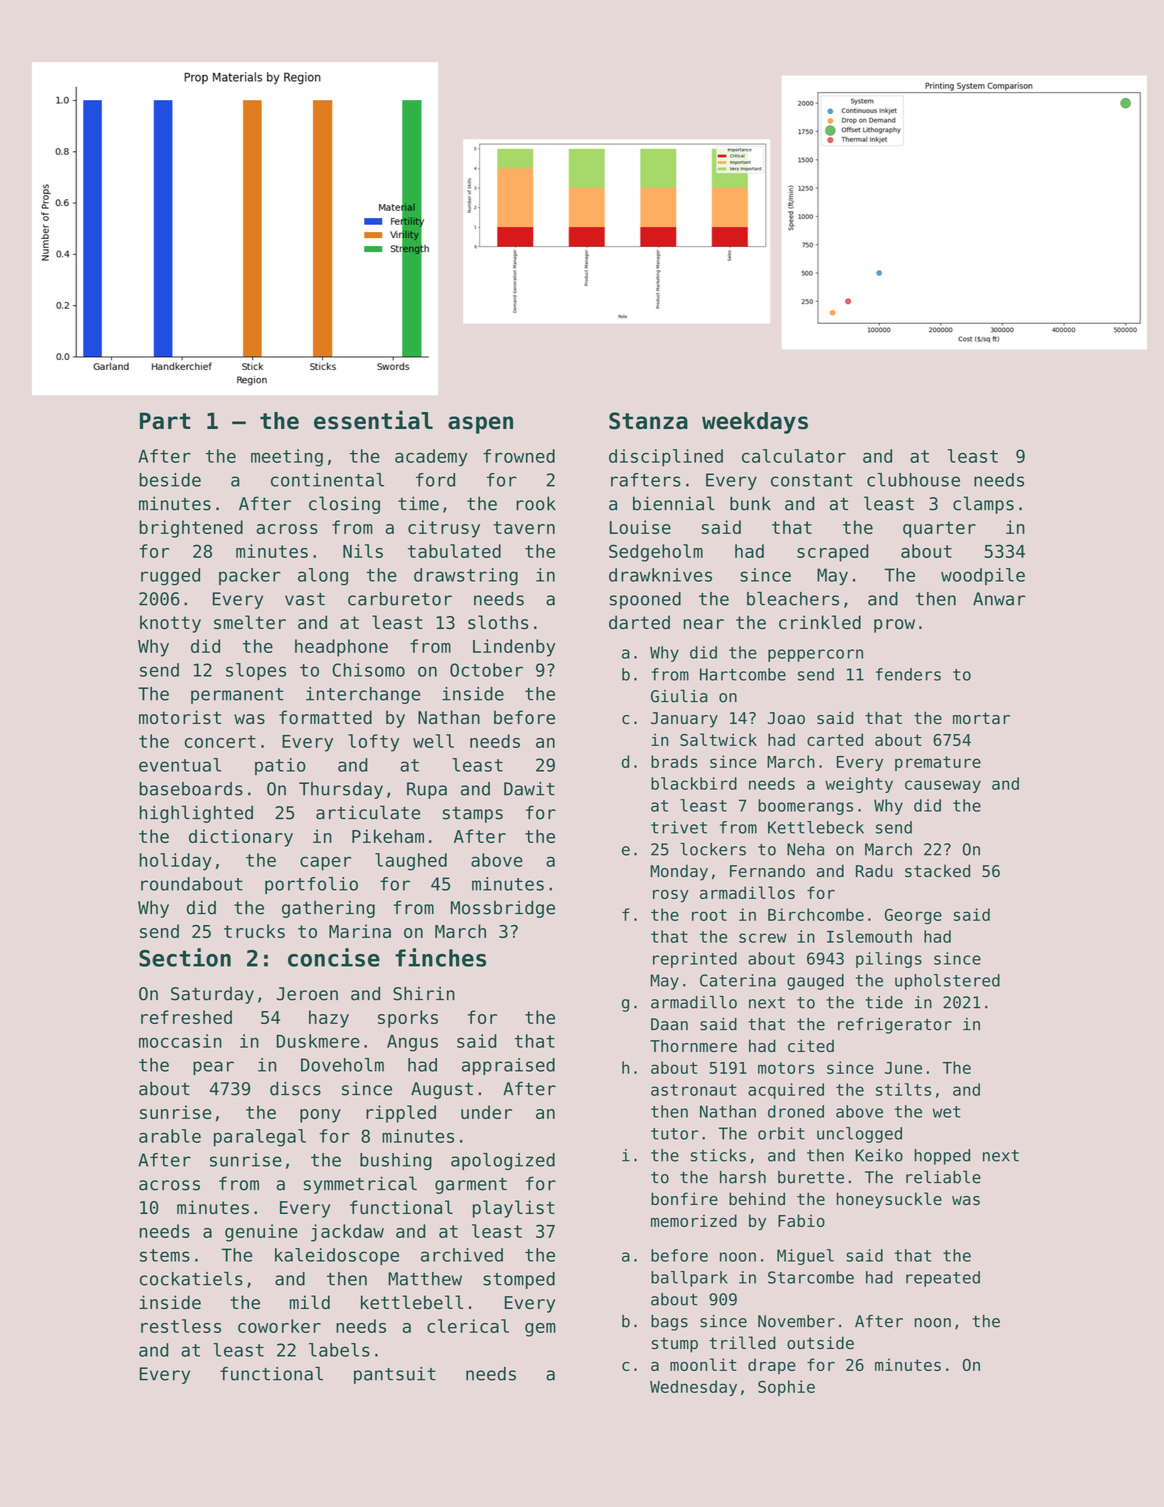 Image resolution: width=1164 pixels, height=1507 pixels. What do you see at coordinates (648, 421) in the image?
I see `Stanza` at bounding box center [648, 421].
